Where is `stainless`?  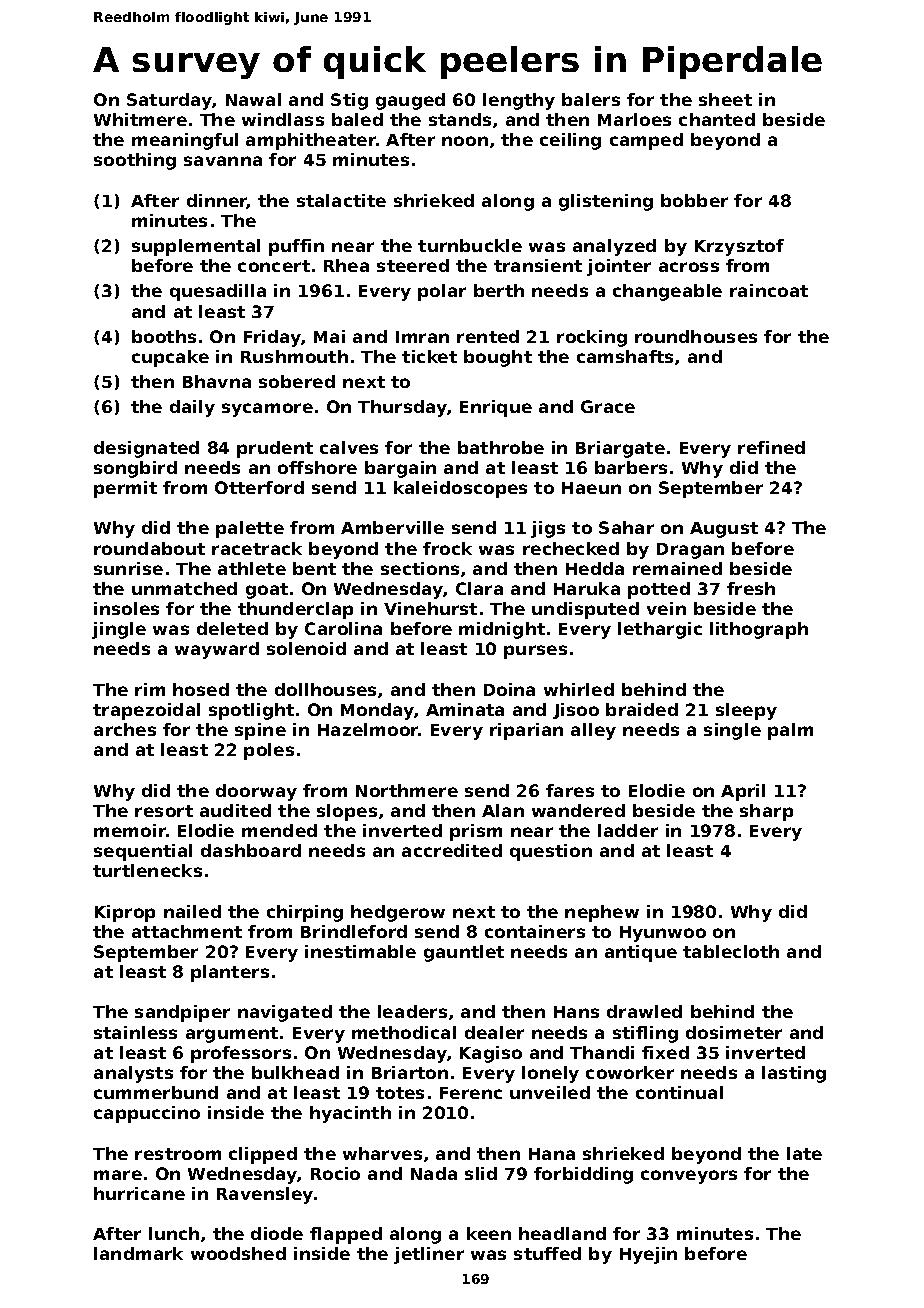
stainless is located at coordinates (135, 1032).
